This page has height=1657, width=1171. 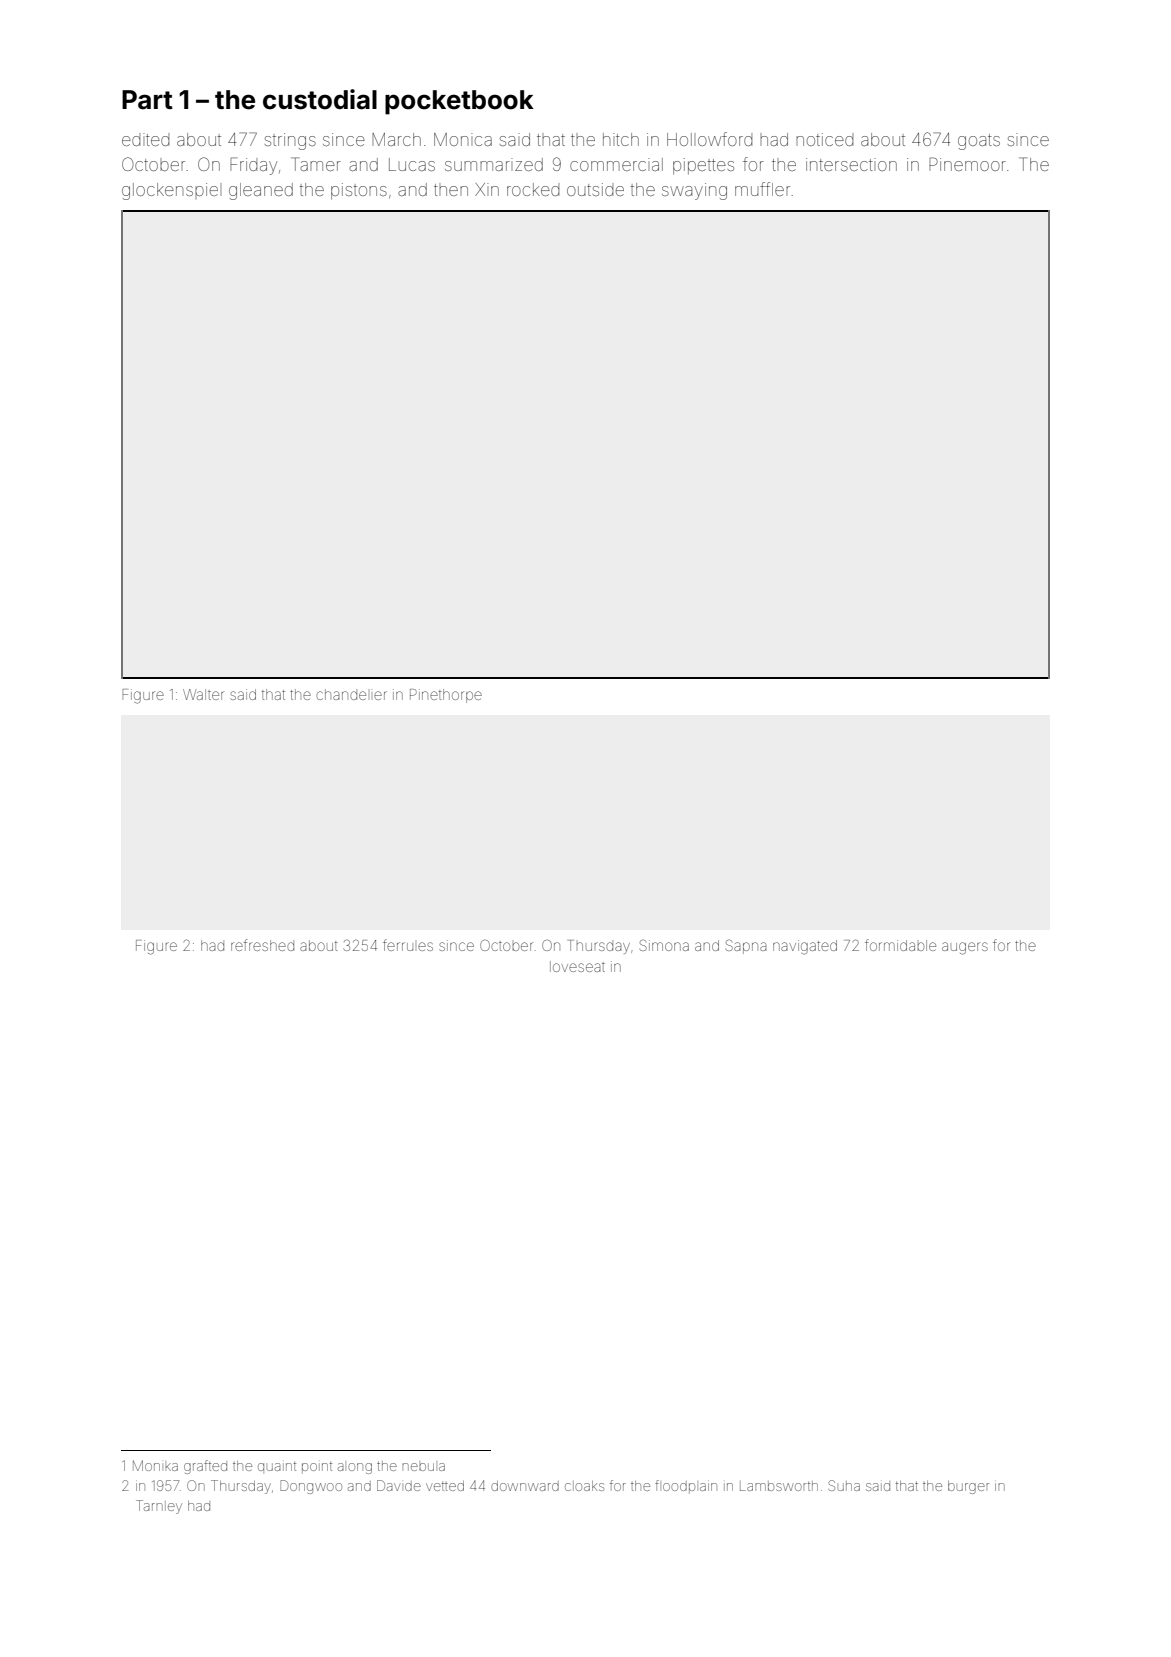 I want to click on floodplain, so click(x=686, y=1487).
